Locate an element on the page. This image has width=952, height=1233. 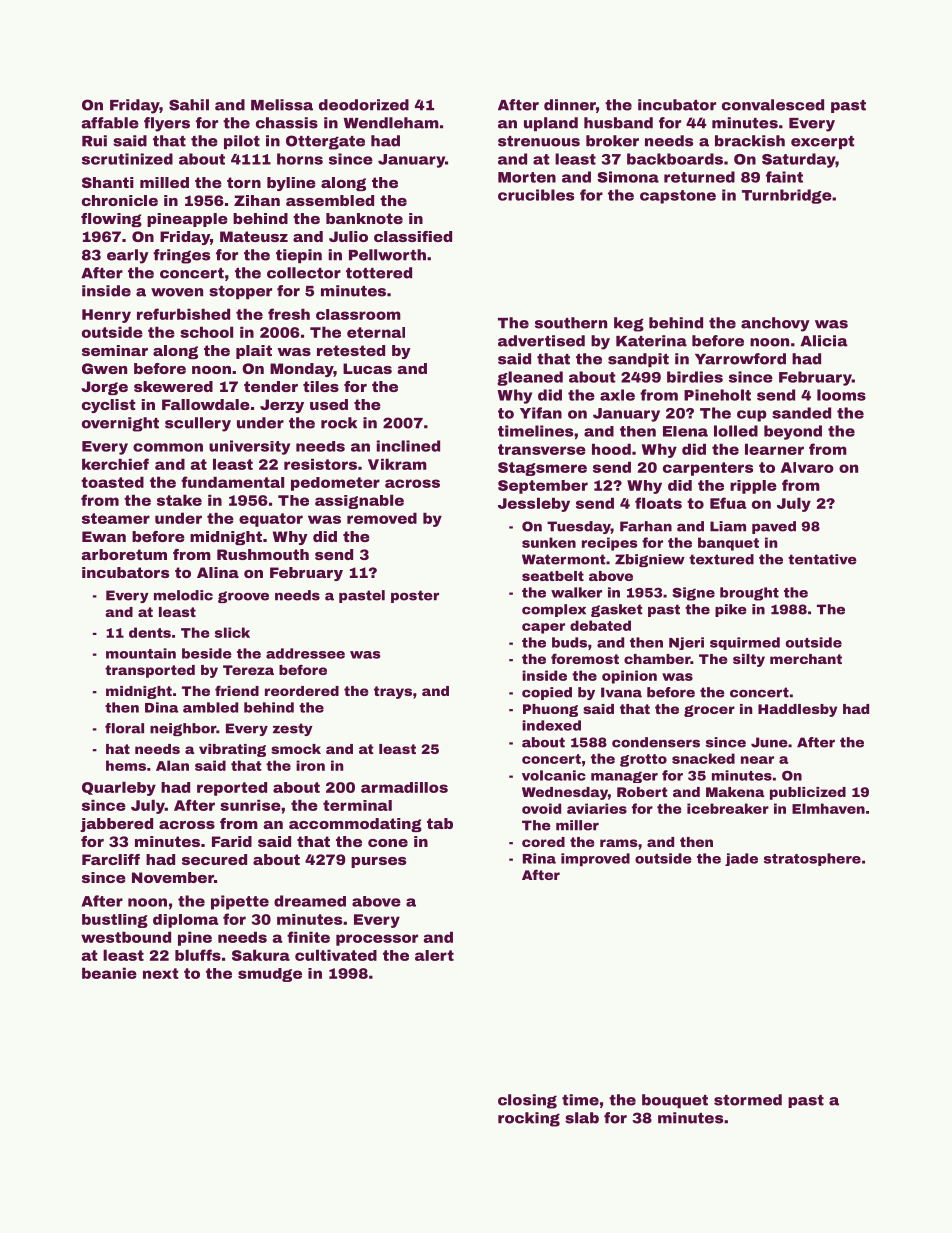
dents is located at coordinates (150, 632).
